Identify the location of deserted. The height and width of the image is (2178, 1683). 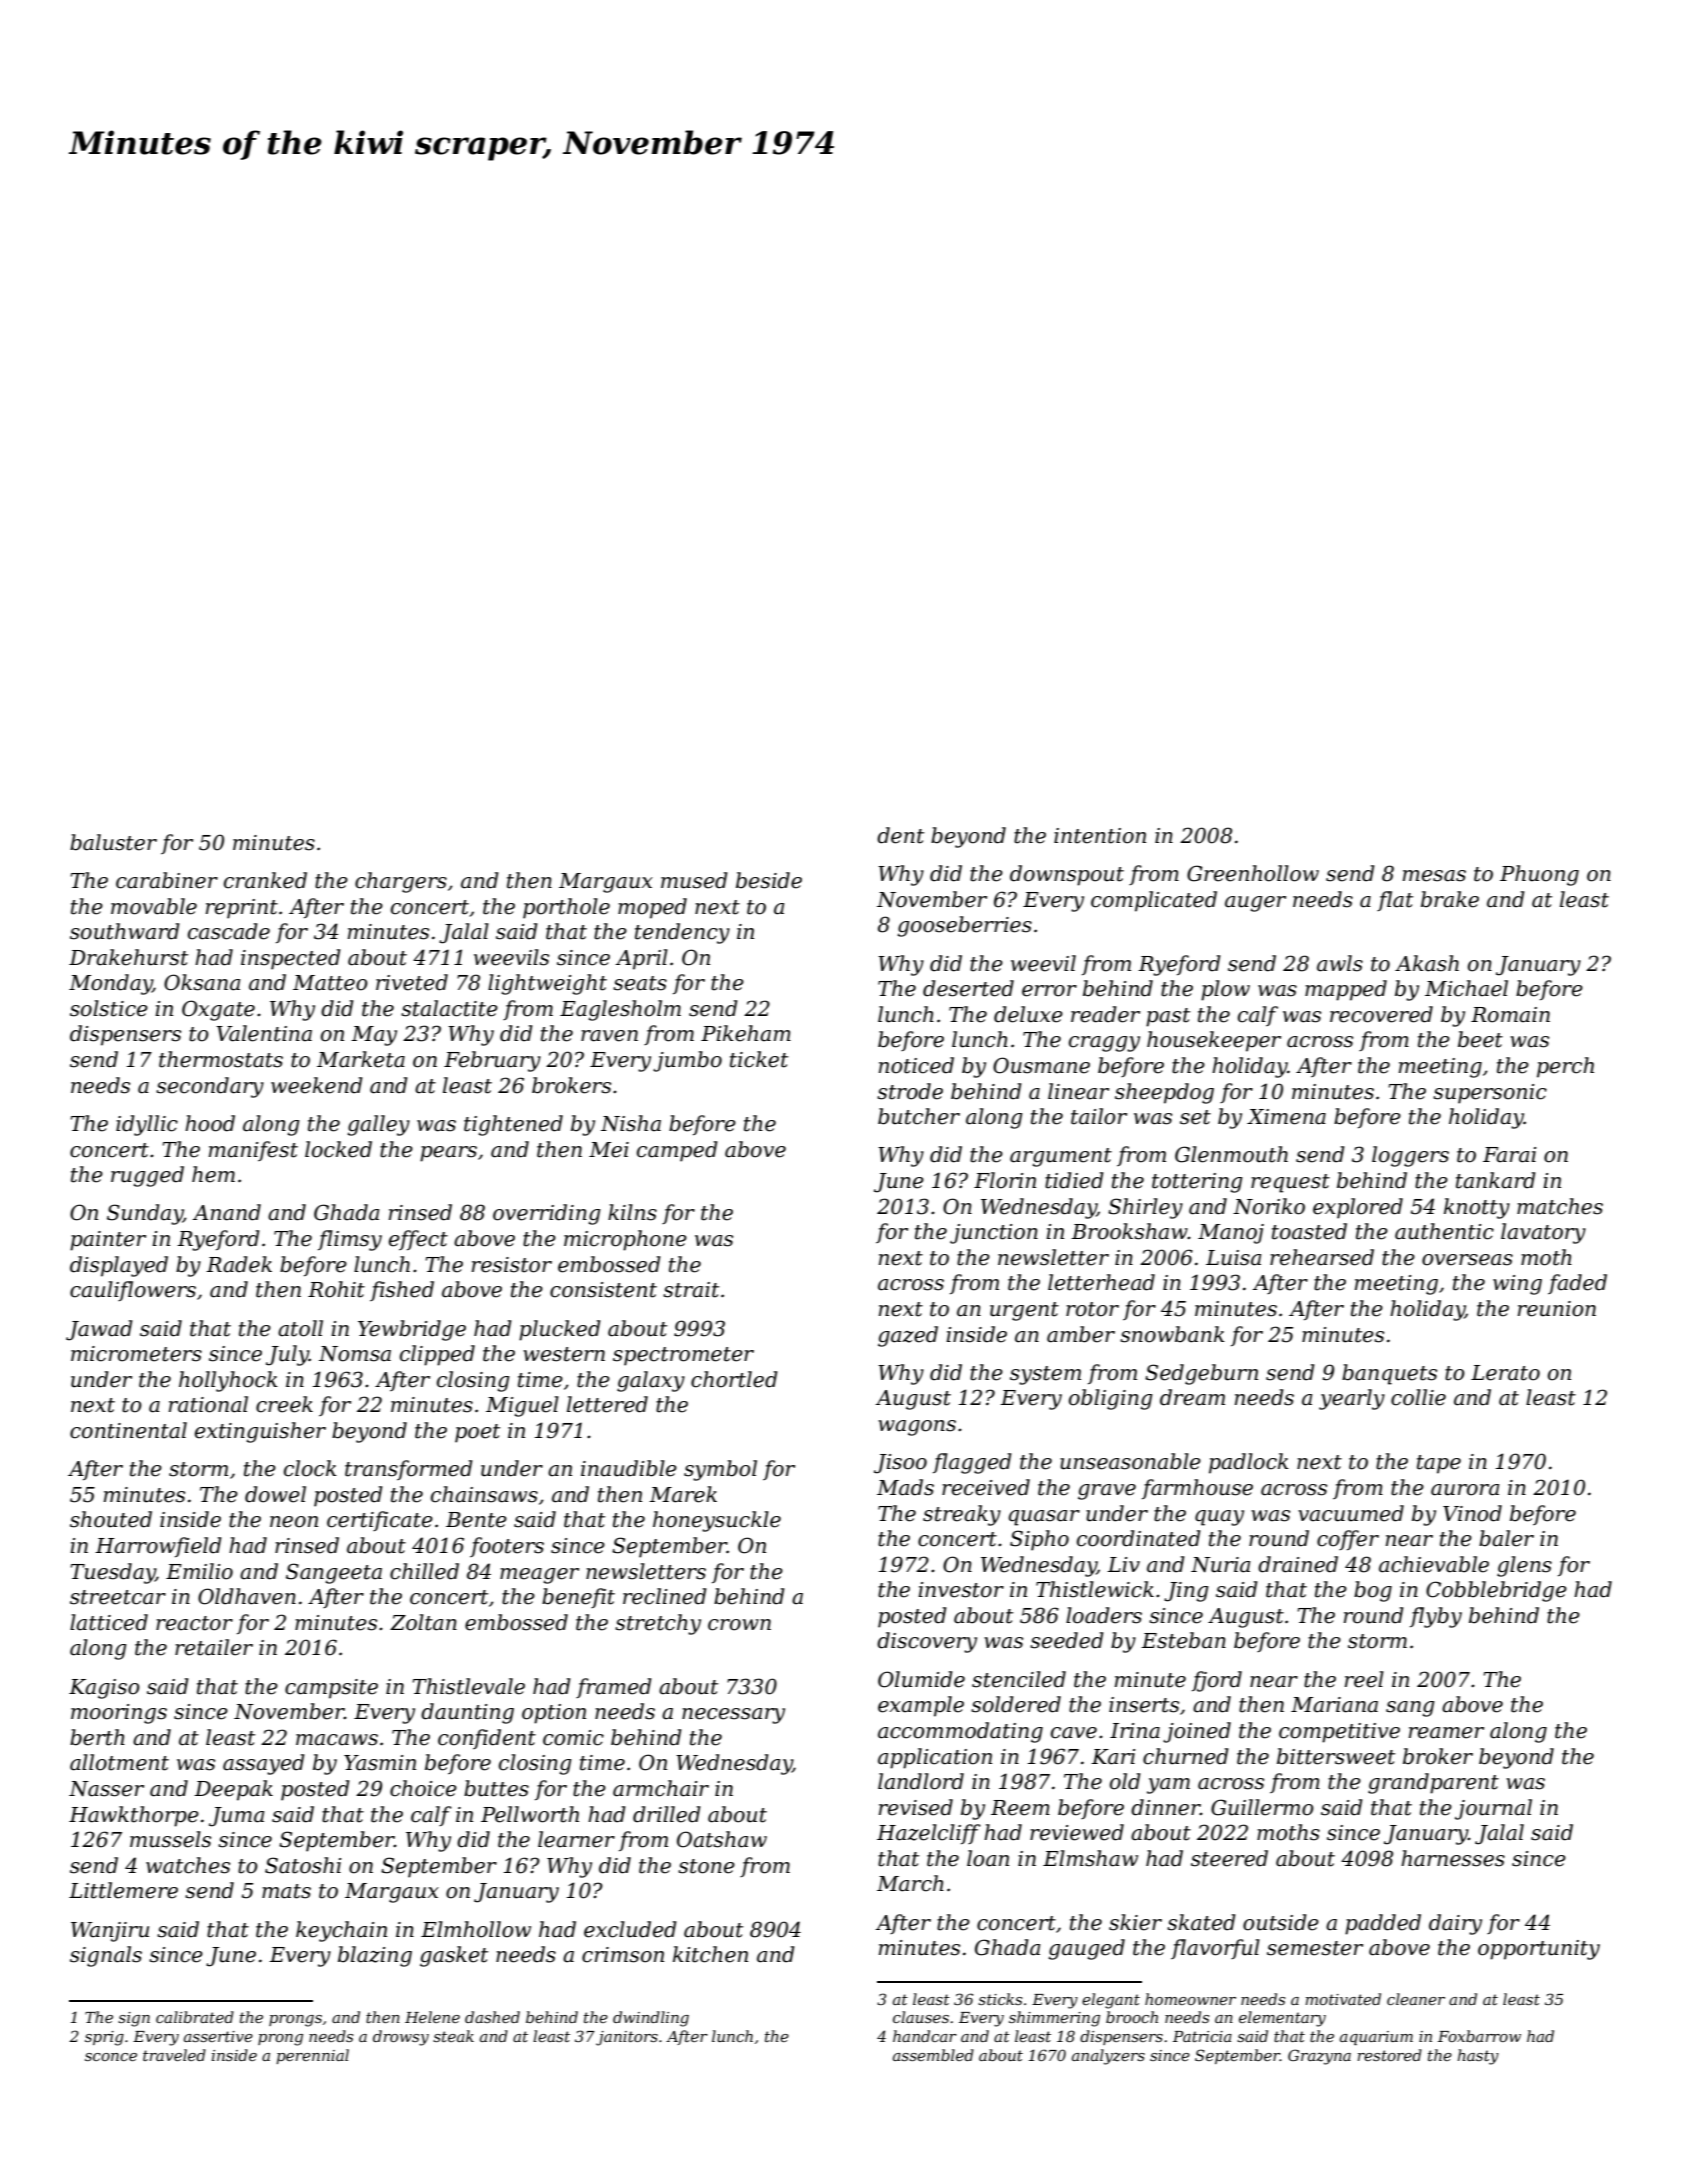
(968, 988).
